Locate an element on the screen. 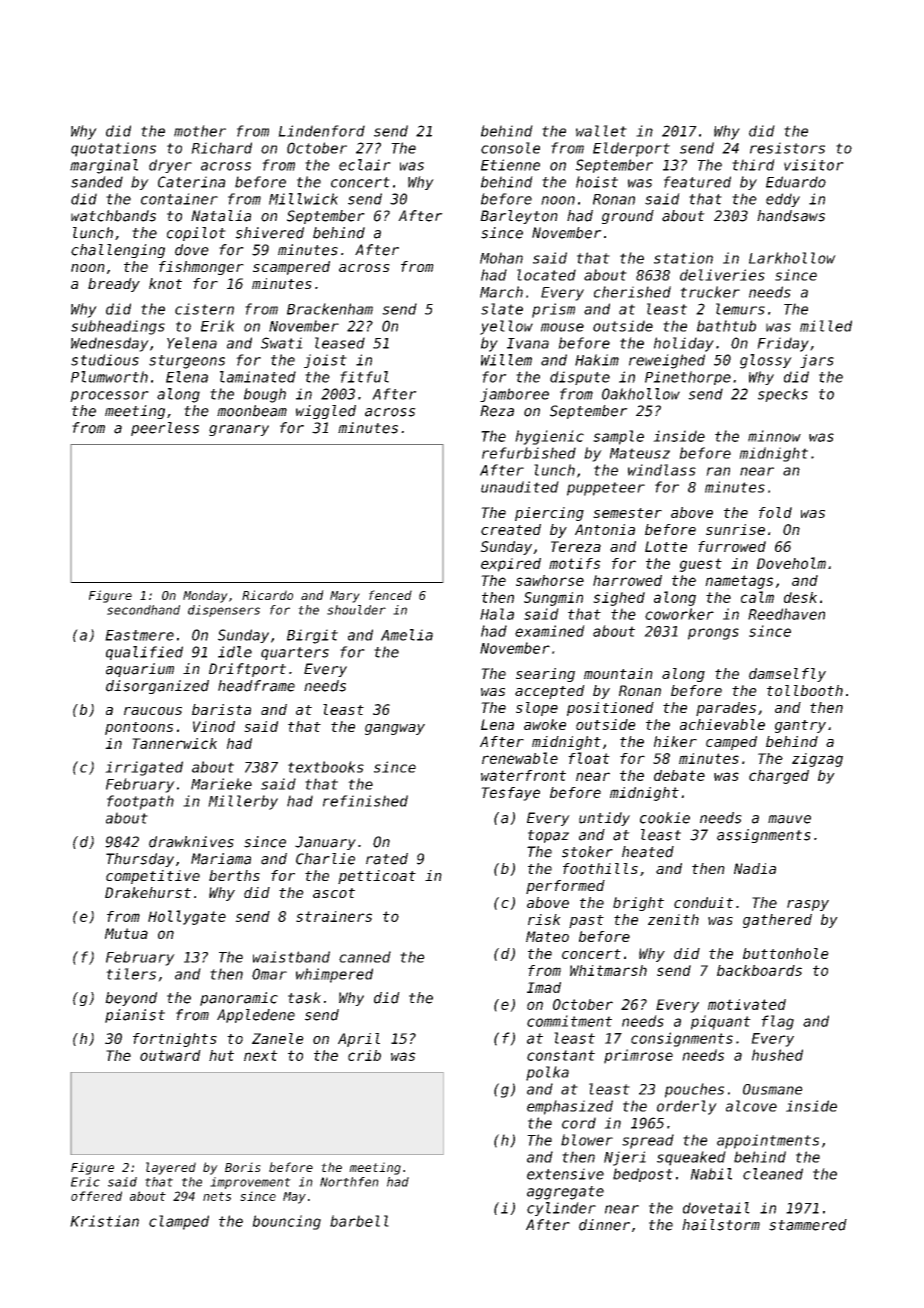  hoist is located at coordinates (597, 182).
